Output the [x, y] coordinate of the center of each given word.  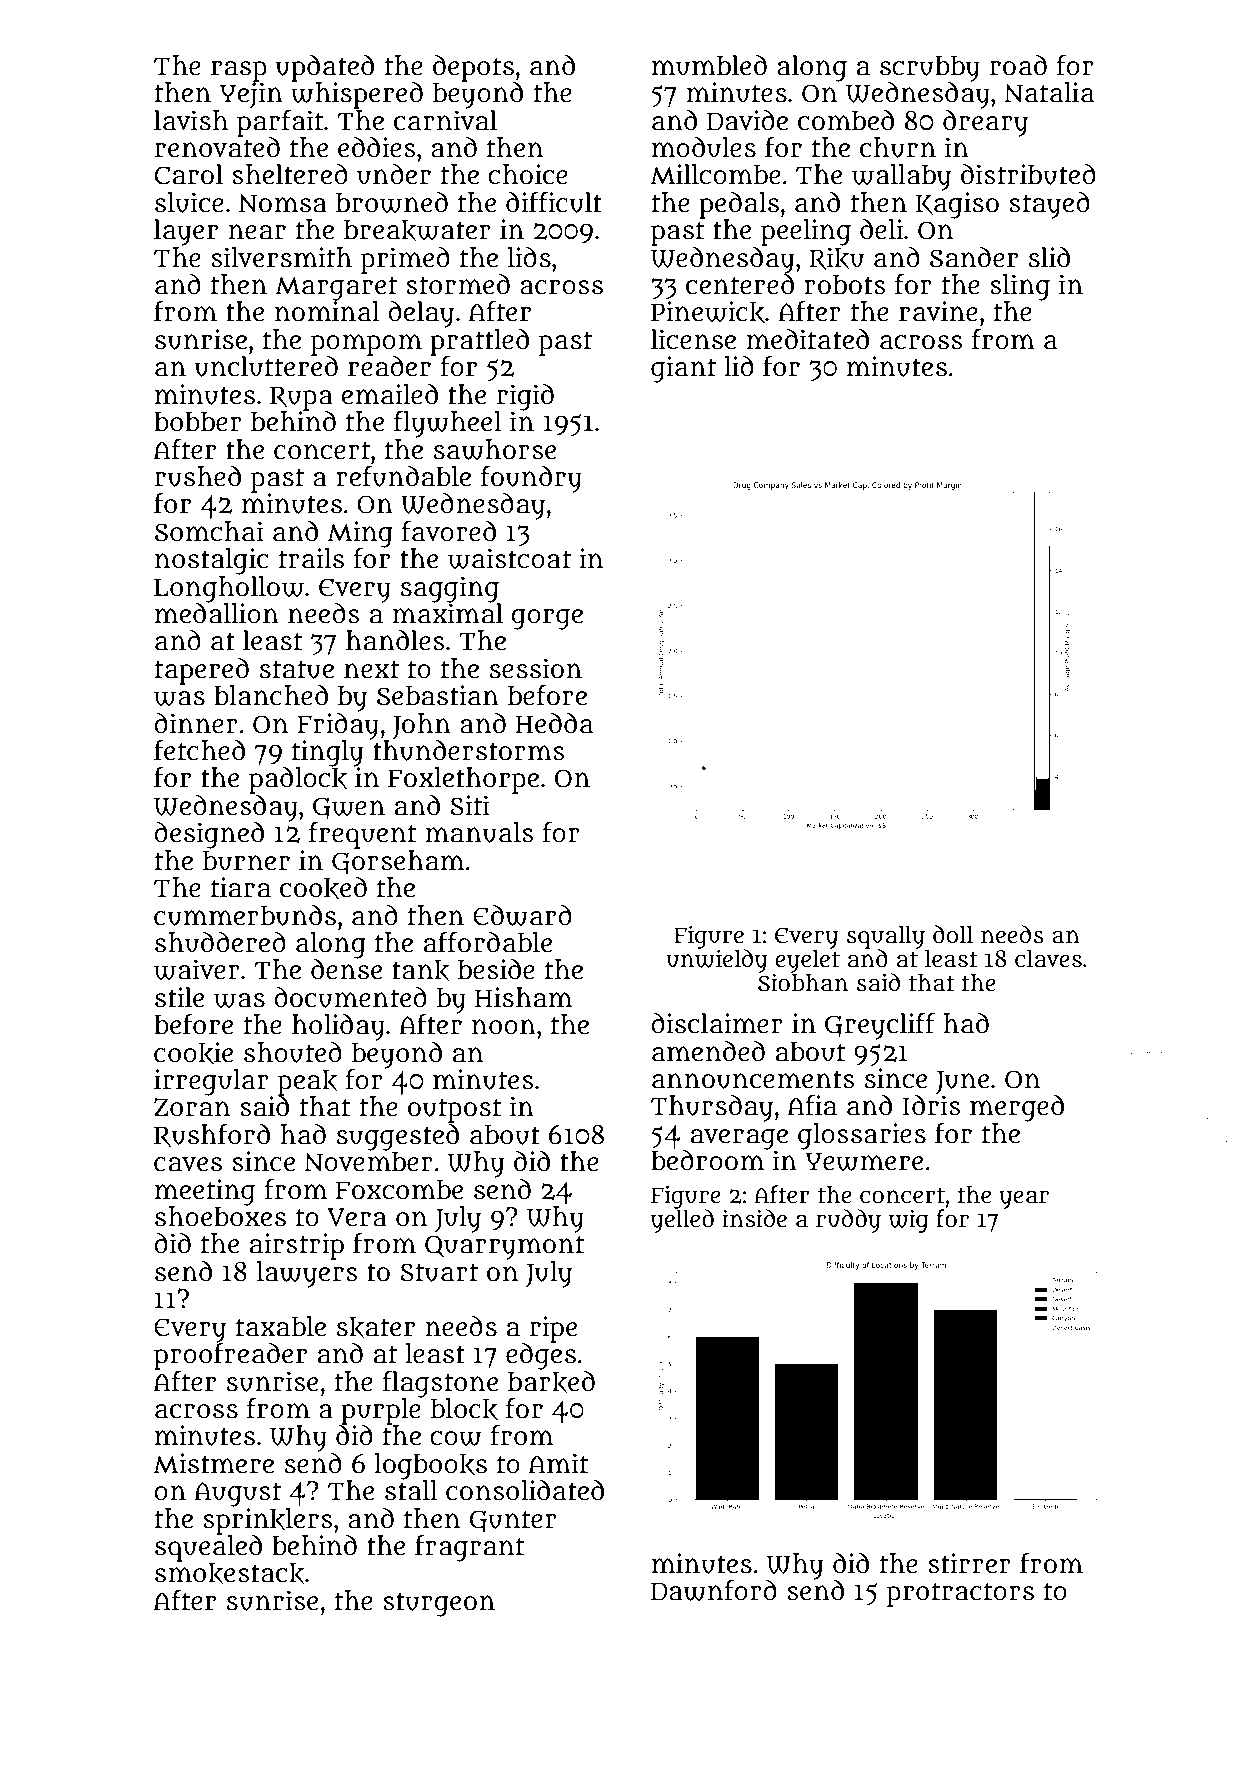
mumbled [709, 65]
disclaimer [717, 1023]
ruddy [848, 1221]
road [1018, 65]
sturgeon [439, 1604]
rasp [239, 71]
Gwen [349, 808]
